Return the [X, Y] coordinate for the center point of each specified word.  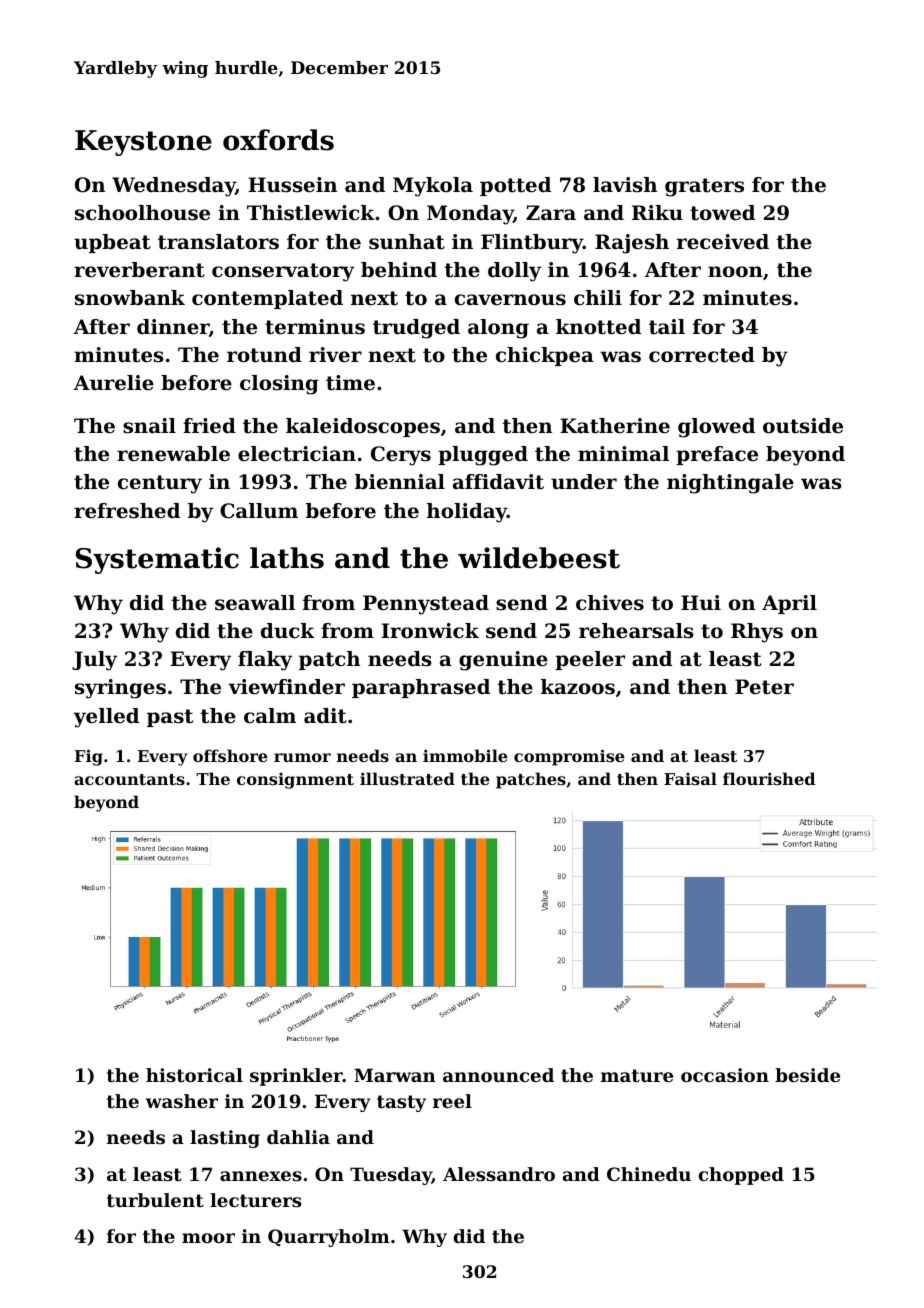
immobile [465, 755]
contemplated [267, 299]
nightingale [730, 484]
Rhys [757, 633]
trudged [416, 329]
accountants [129, 779]
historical [194, 1075]
